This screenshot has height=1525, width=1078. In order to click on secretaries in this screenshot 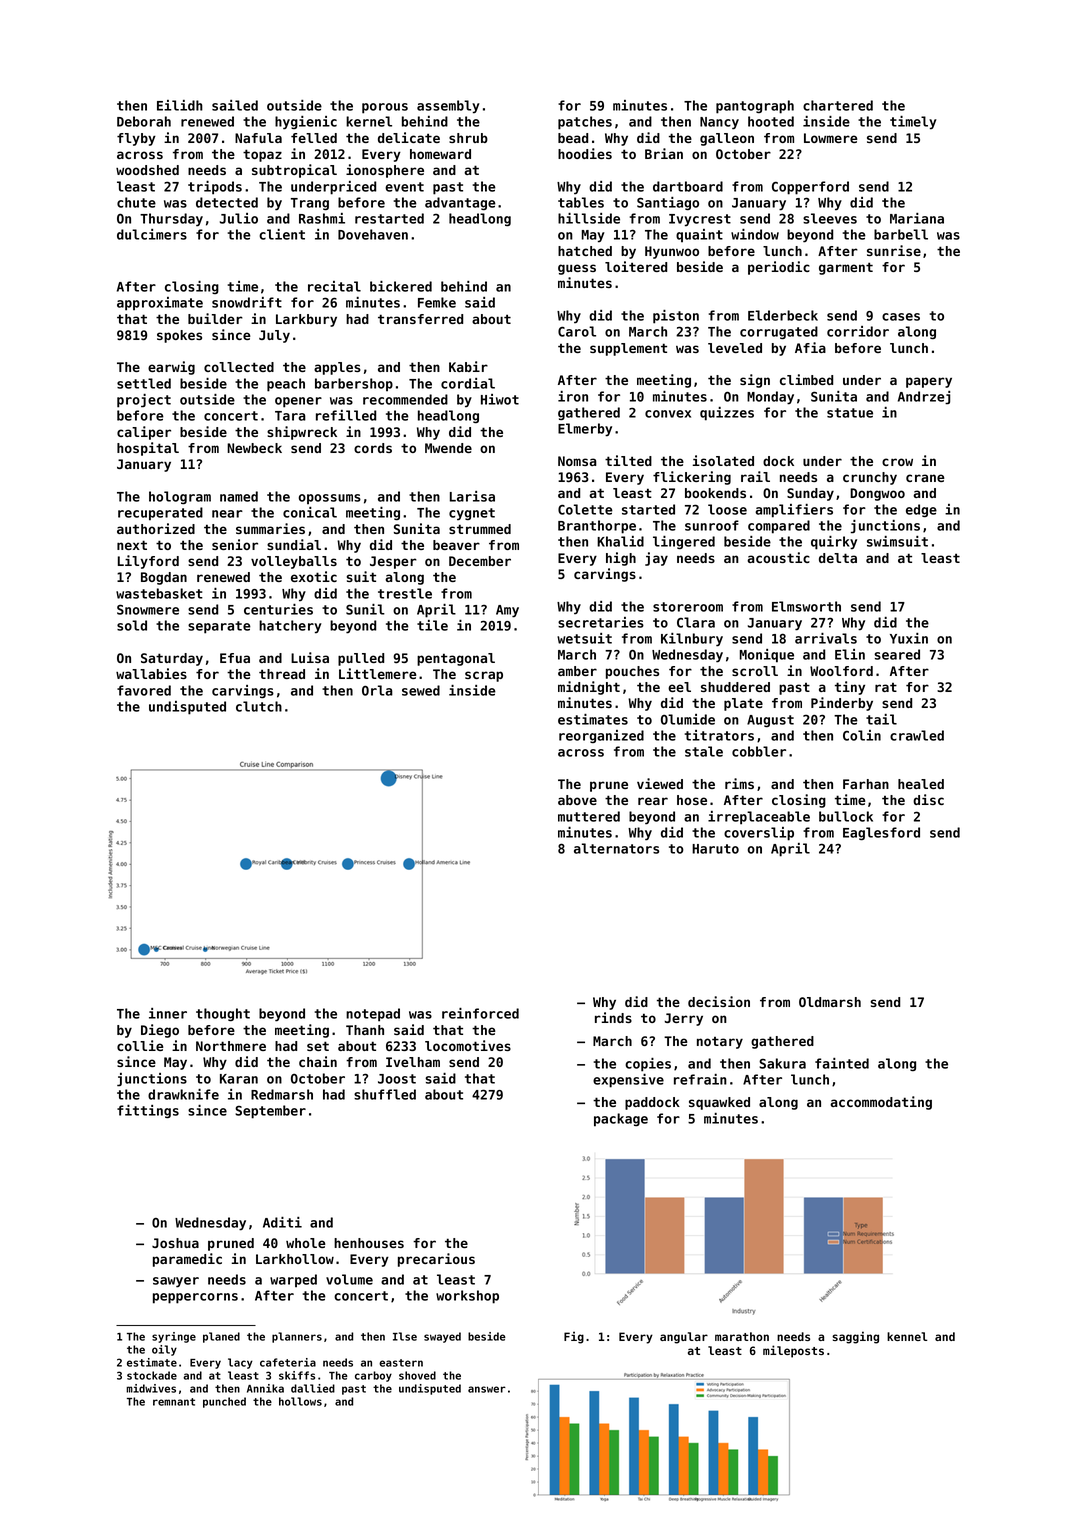, I will do `click(601, 622)`.
